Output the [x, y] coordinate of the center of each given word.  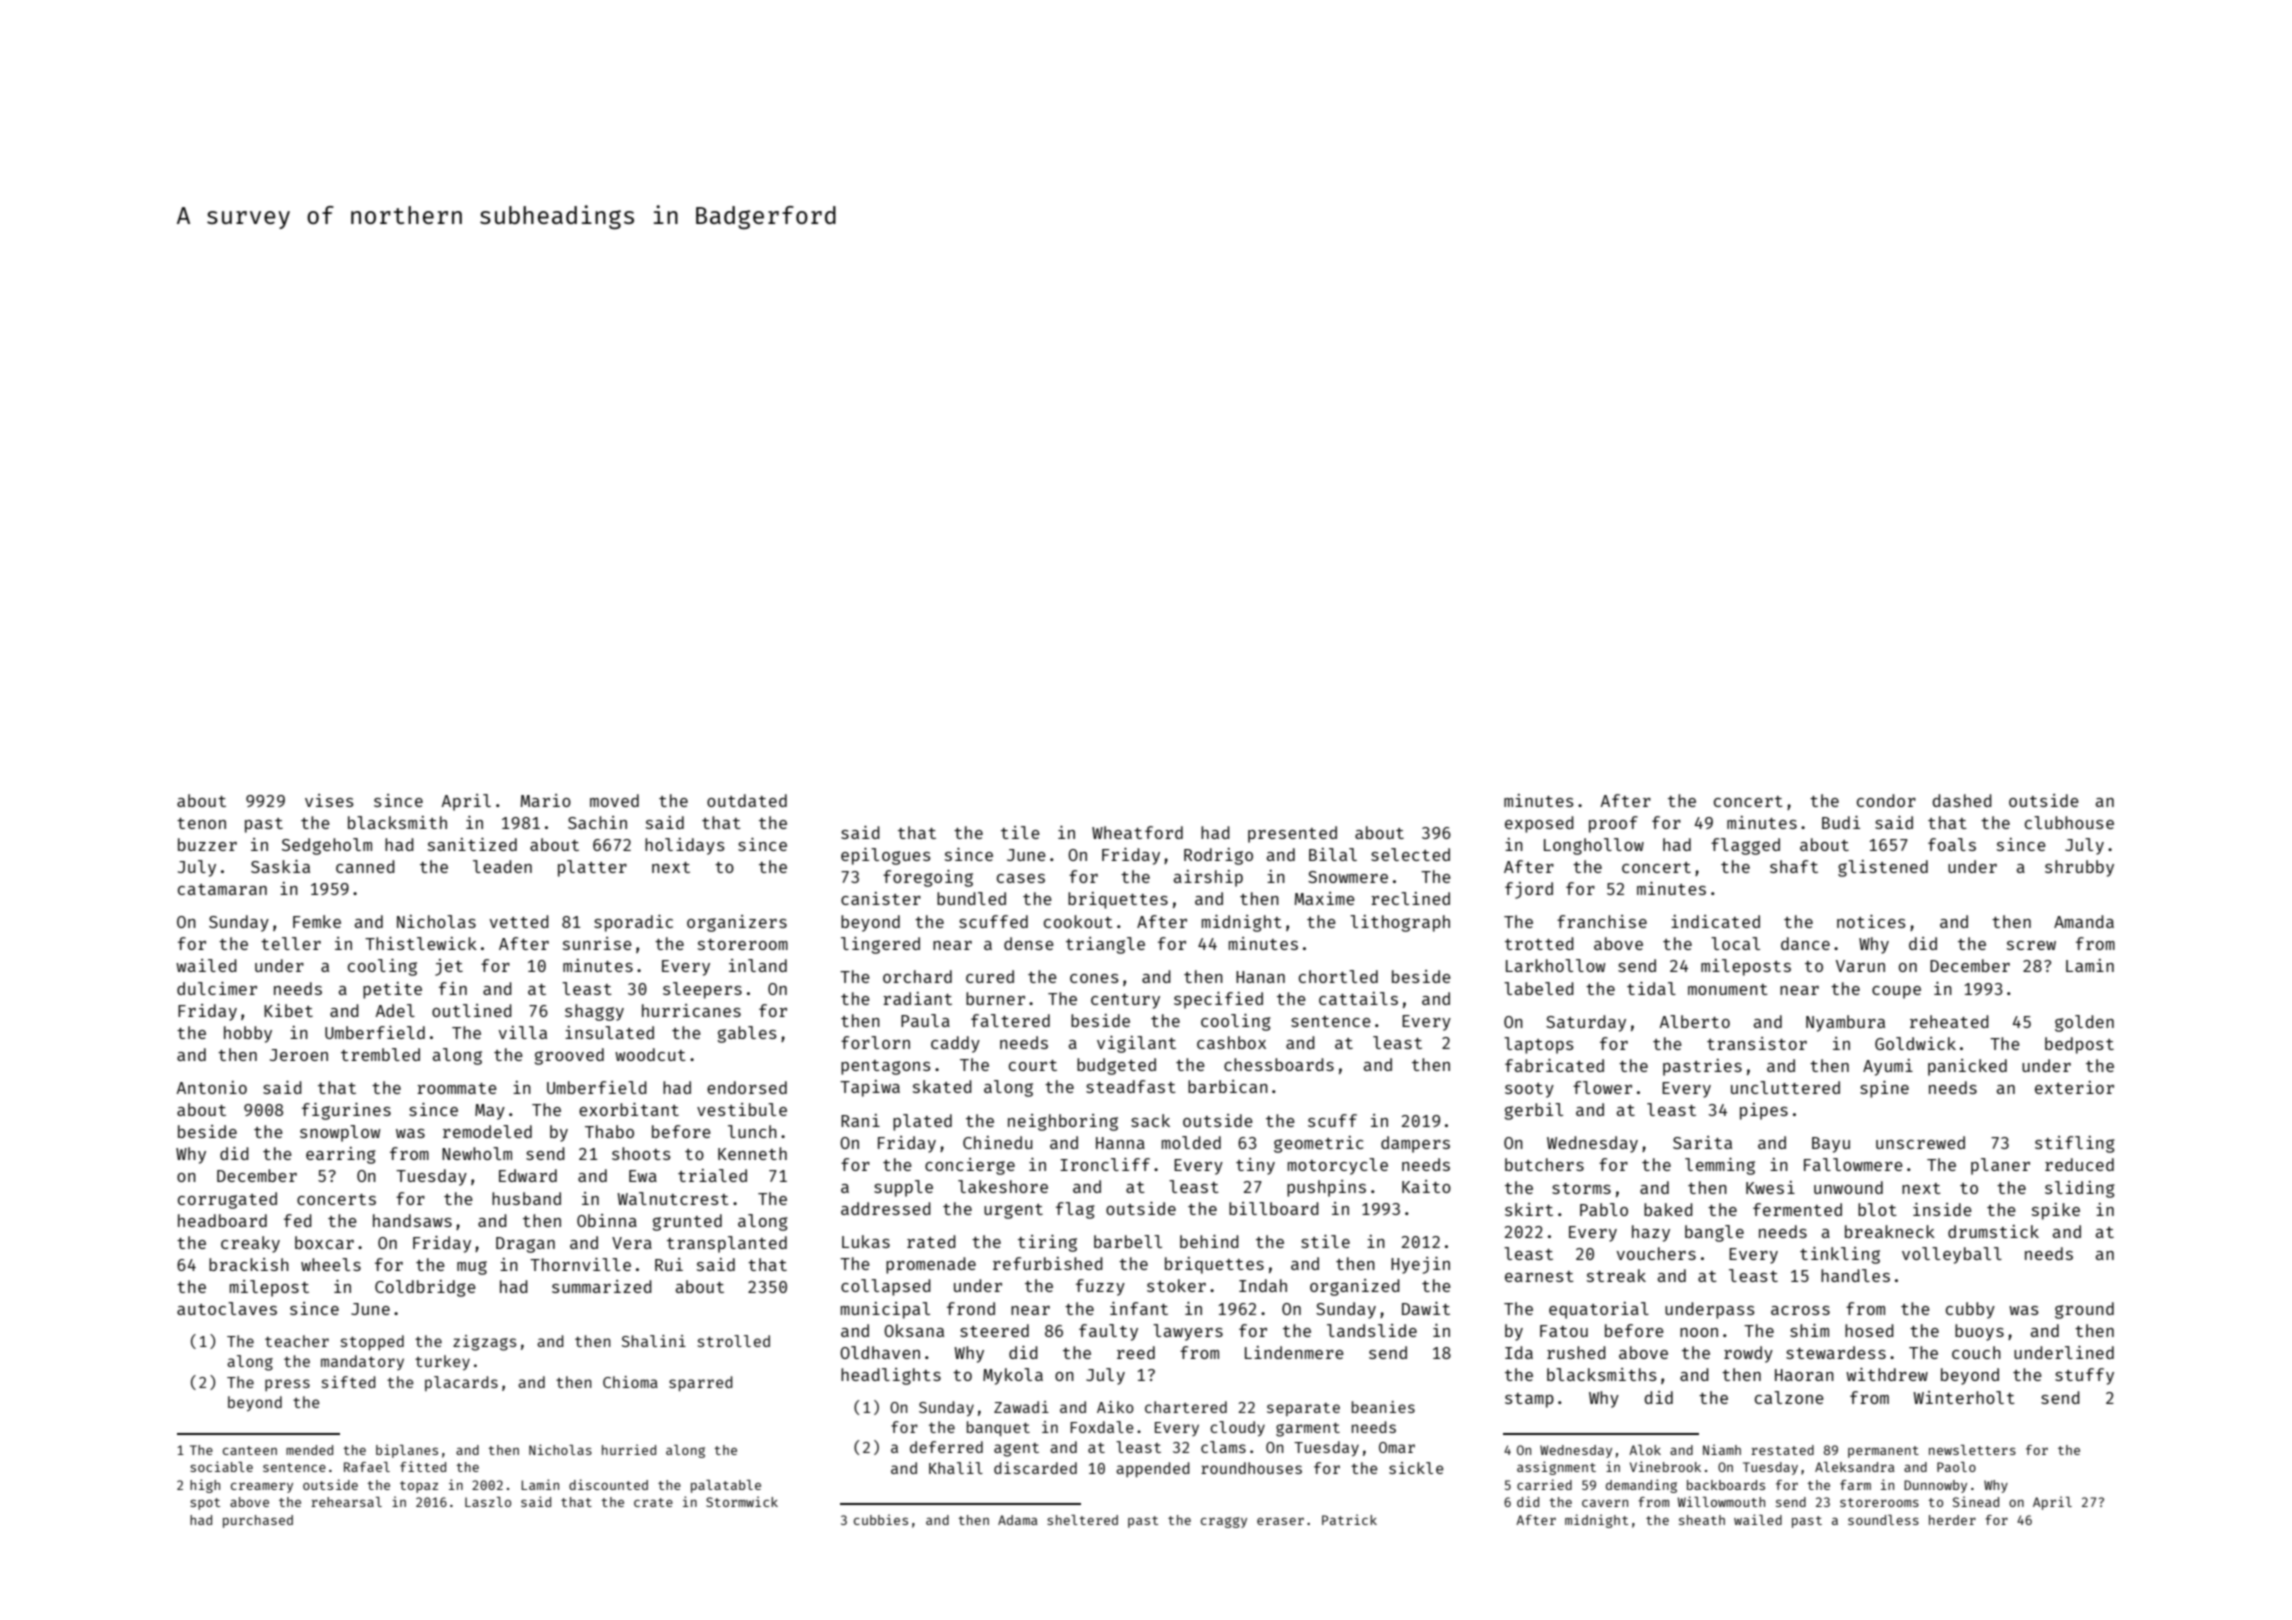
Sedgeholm [327, 846]
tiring [1047, 1243]
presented [1292, 834]
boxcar [324, 1242]
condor [1886, 800]
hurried [629, 1449]
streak [1616, 1275]
